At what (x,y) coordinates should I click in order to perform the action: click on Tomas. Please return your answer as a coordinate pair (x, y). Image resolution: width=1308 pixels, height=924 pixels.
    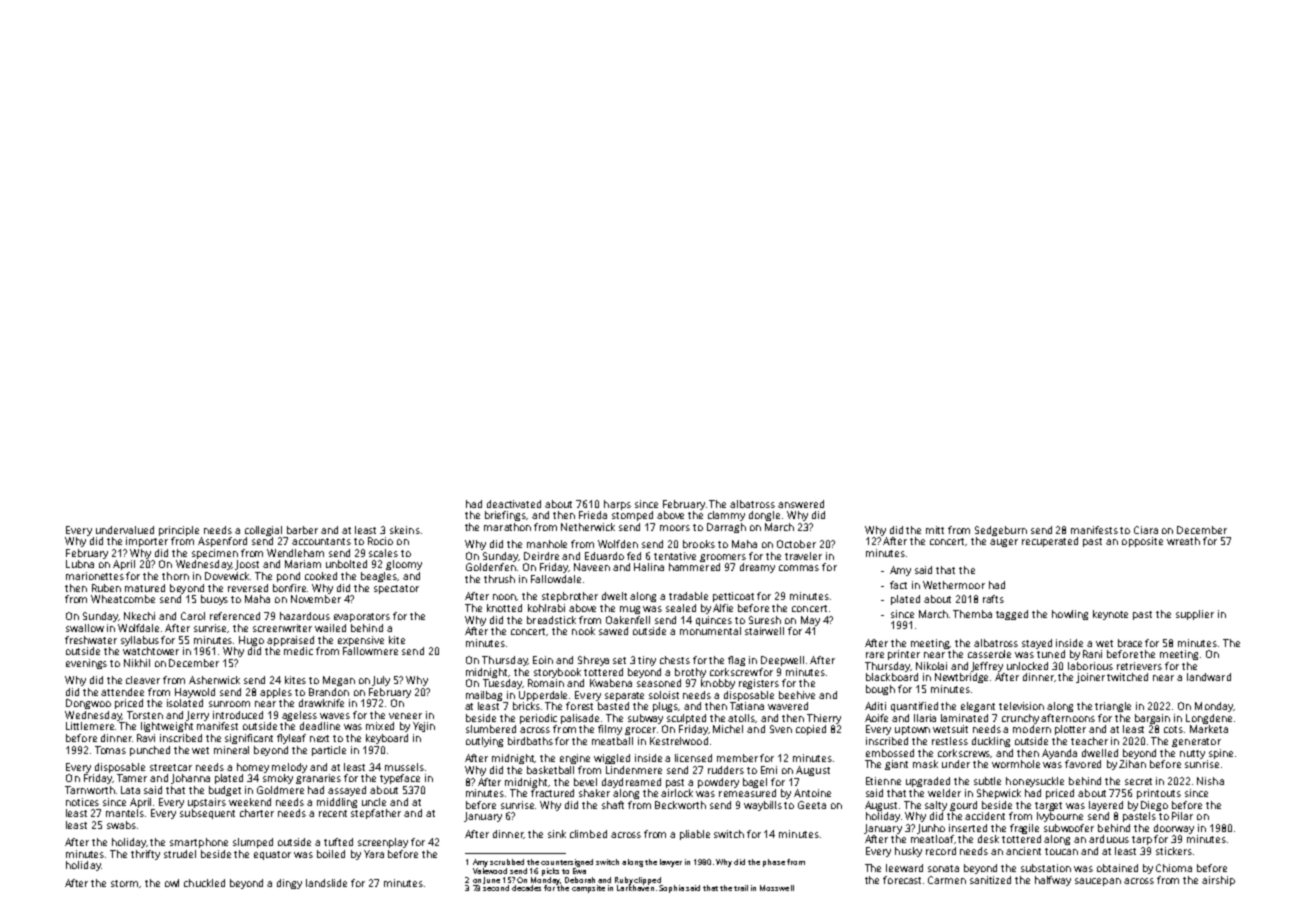
    Looking at the image, I should click on (110, 750).
